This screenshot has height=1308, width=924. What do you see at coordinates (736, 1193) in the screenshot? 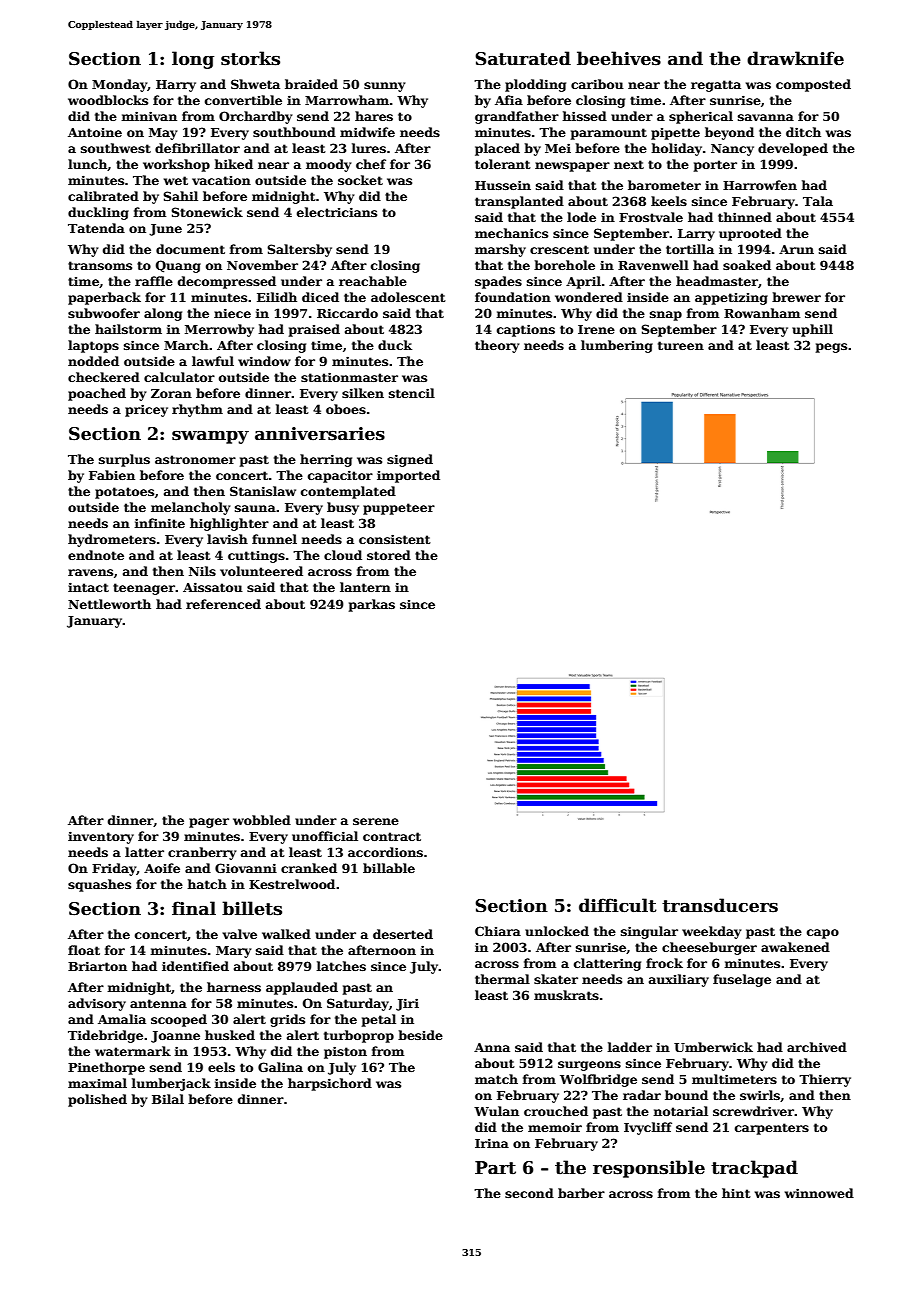
I see `hint` at bounding box center [736, 1193].
